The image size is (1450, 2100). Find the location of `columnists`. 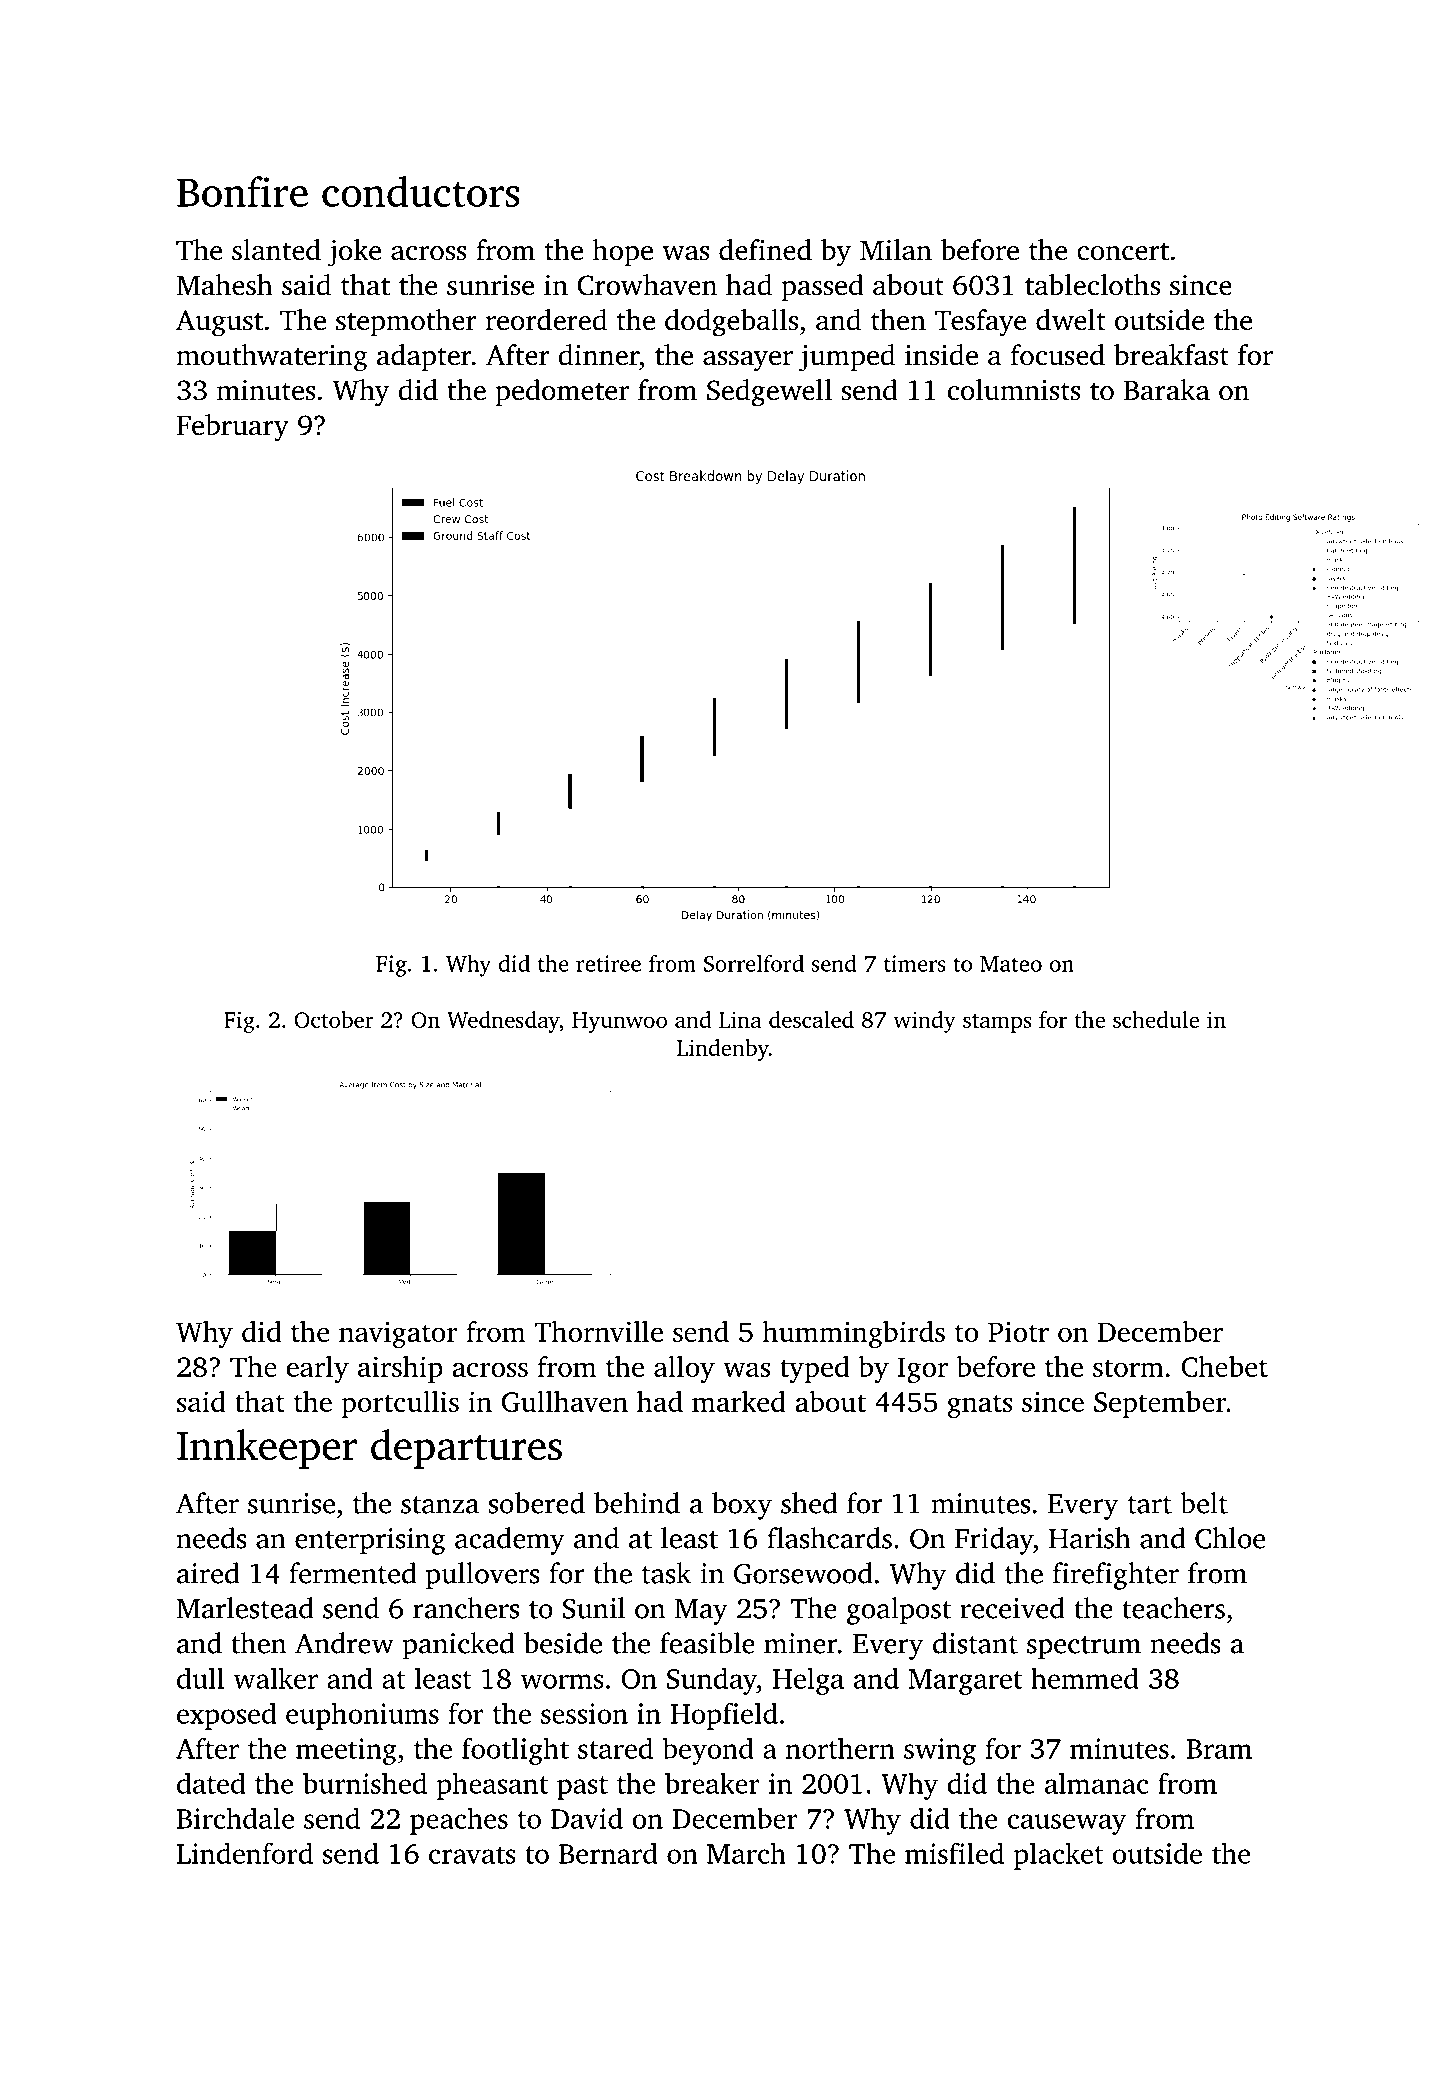

columnists is located at coordinates (1014, 390).
